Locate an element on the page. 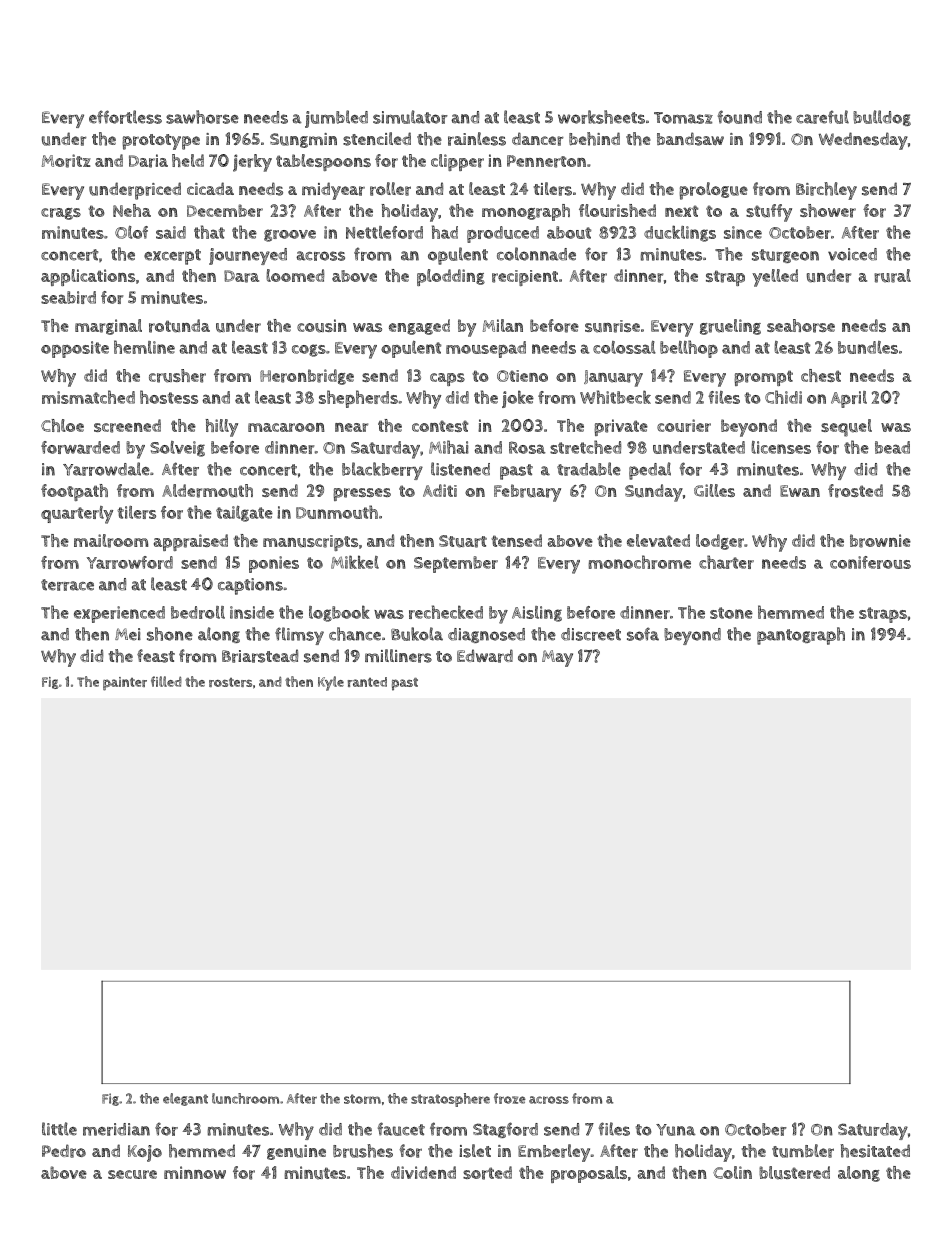 This page has height=1233, width=952. Pennerton is located at coordinates (546, 161).
